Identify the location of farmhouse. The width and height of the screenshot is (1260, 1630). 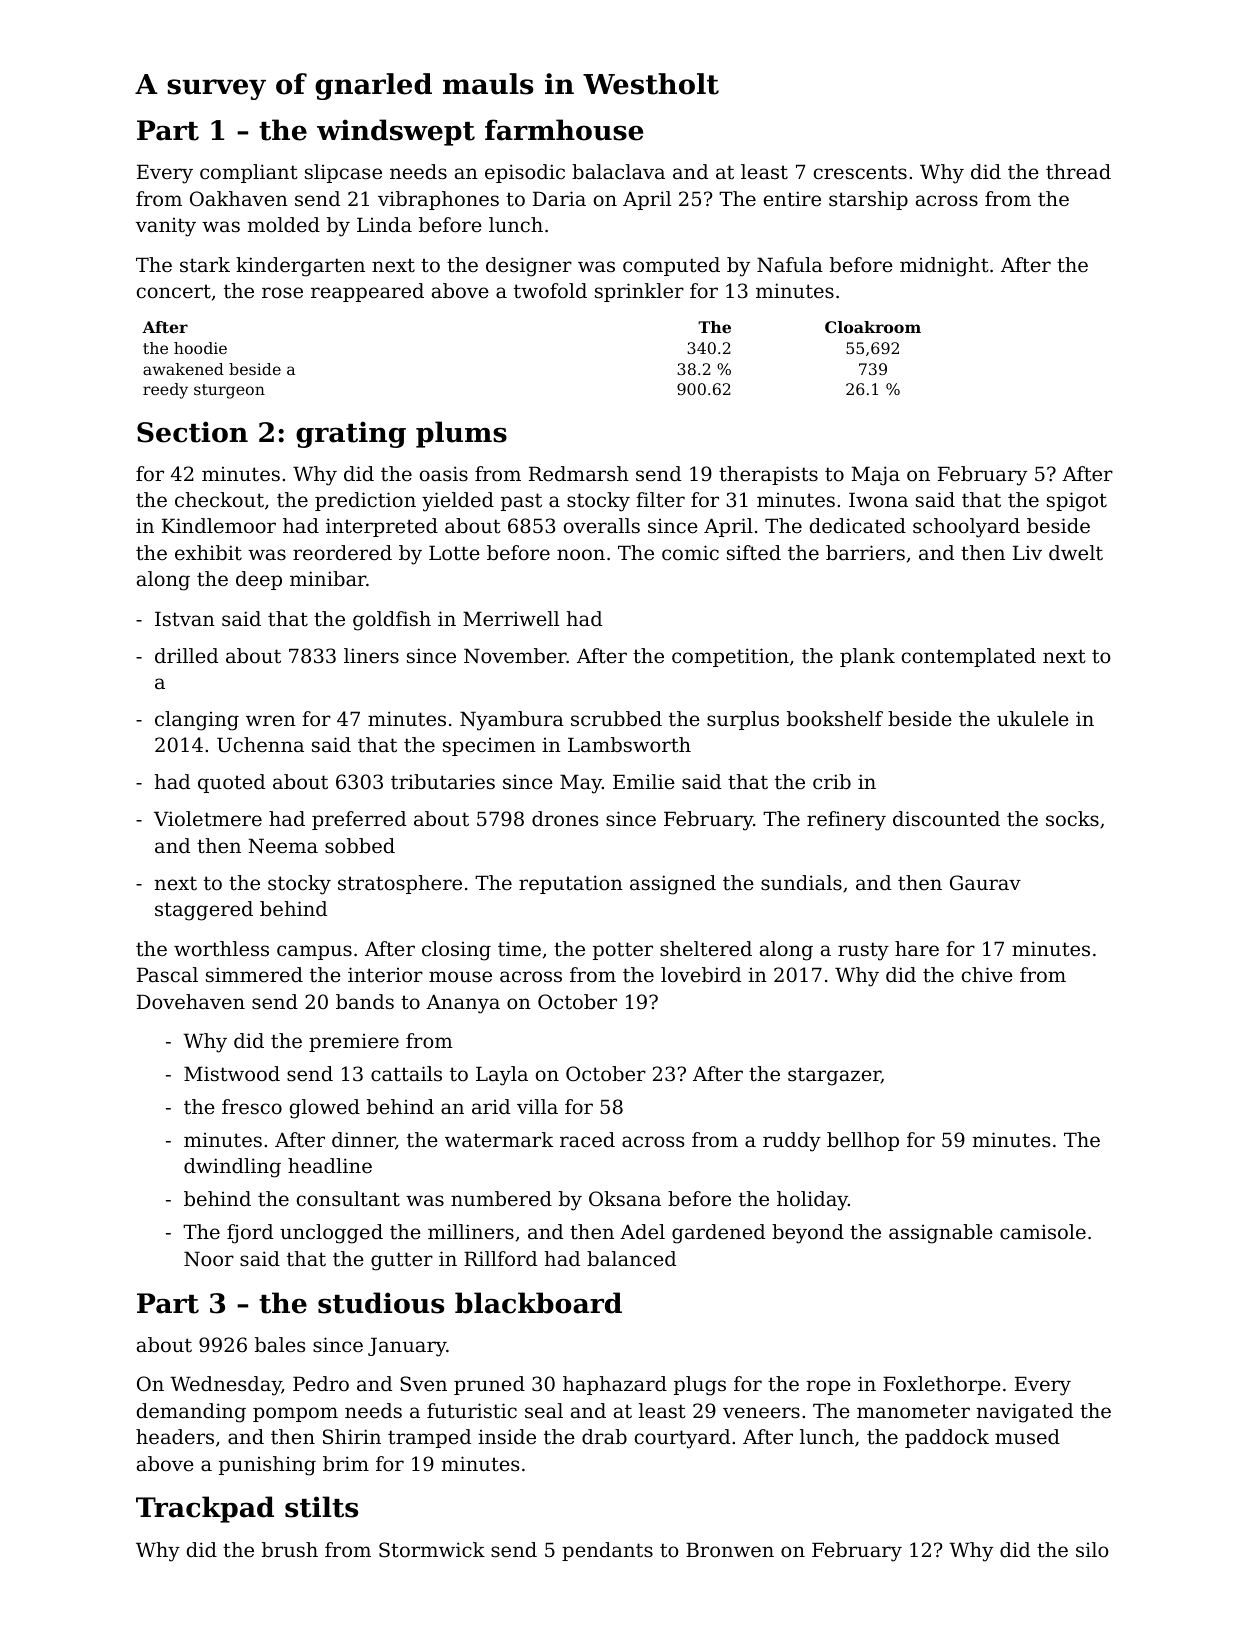
(564, 130).
